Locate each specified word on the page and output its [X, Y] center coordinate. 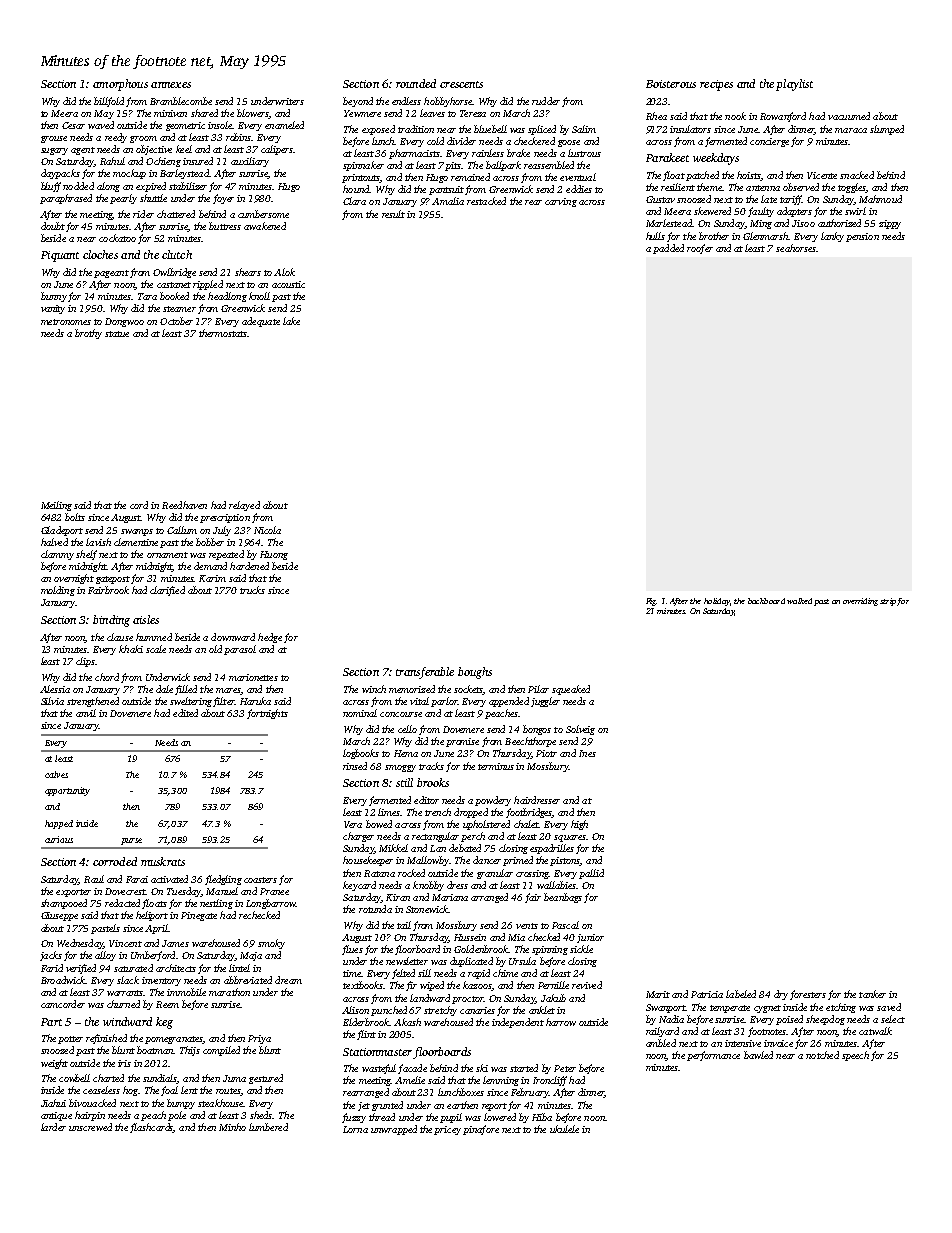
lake [291, 321]
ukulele [564, 1129]
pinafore [481, 1130]
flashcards [151, 1128]
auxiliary [250, 162]
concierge [769, 142]
